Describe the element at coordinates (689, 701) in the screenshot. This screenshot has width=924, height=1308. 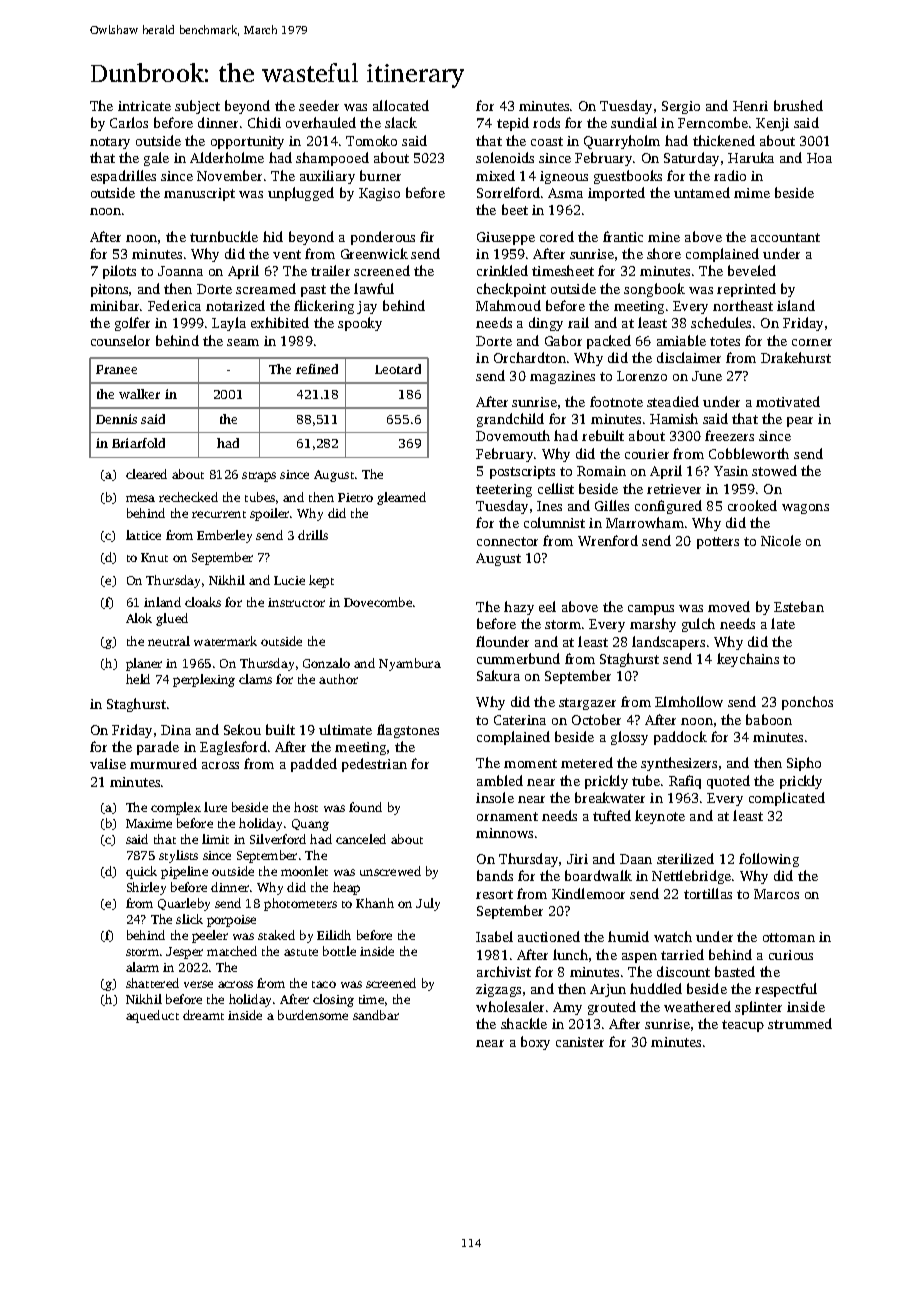
I see `Elmhollow` at that location.
